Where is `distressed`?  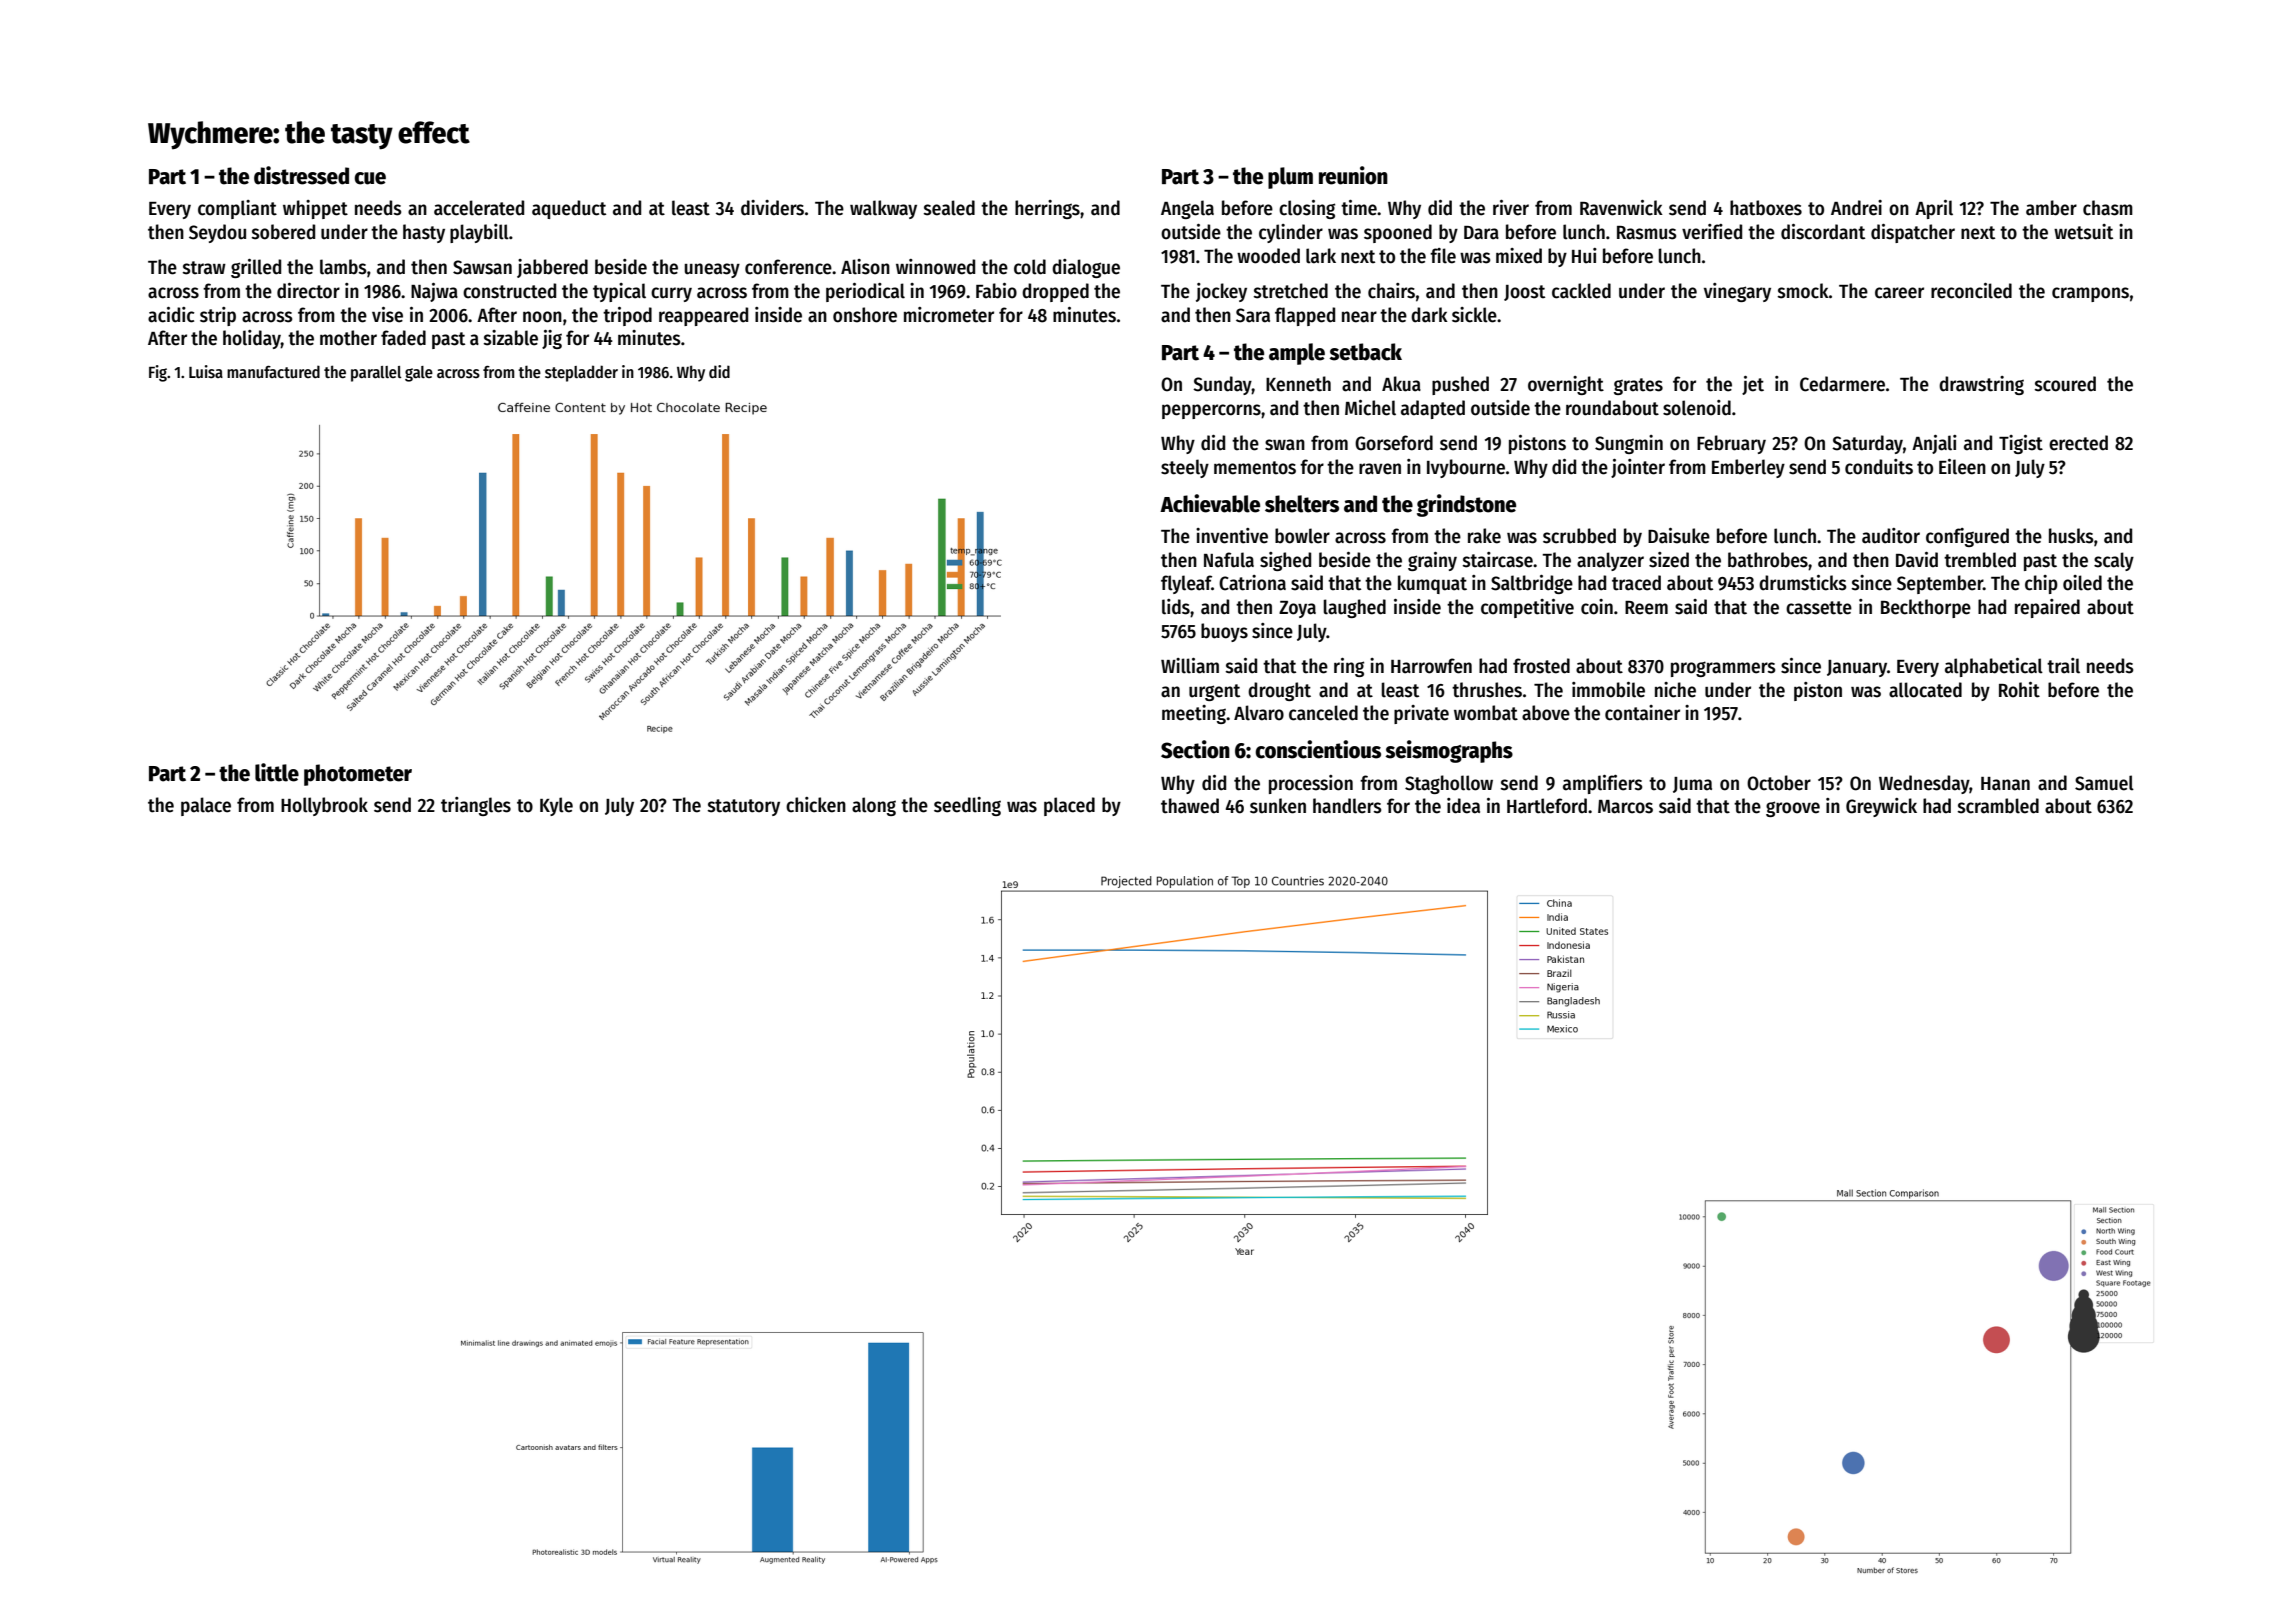
distressed is located at coordinates (301, 175).
